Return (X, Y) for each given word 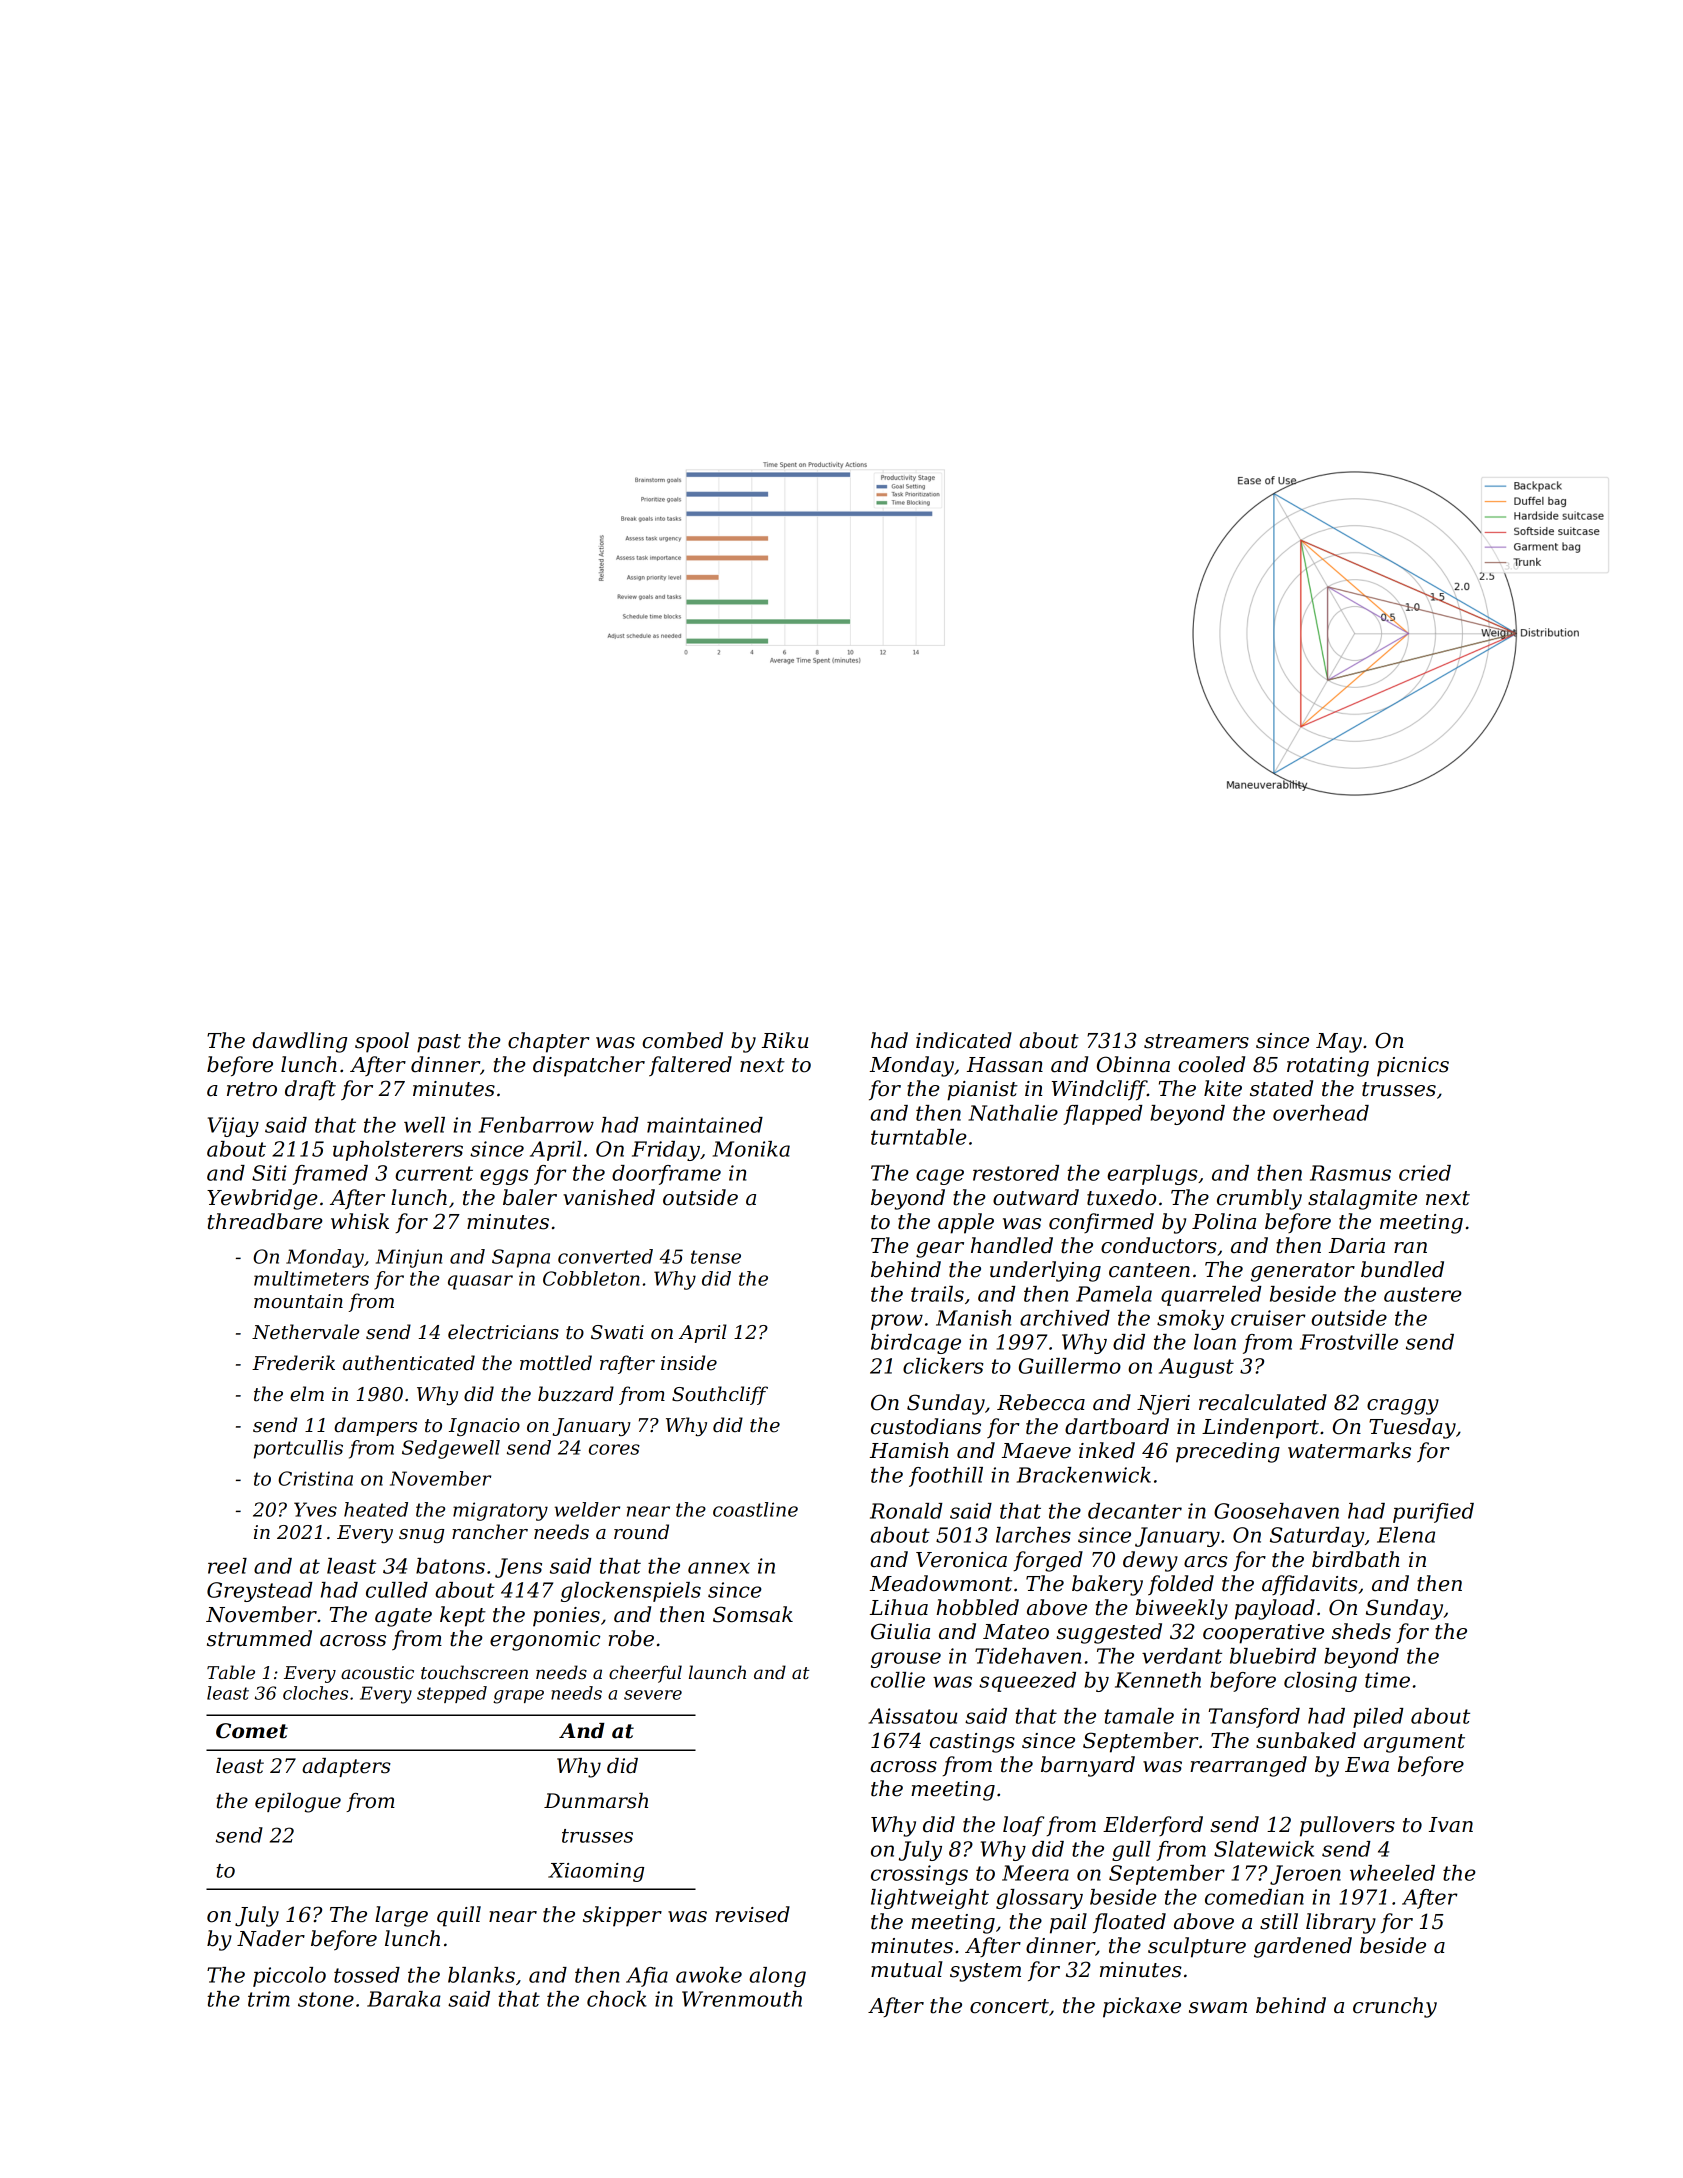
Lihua (899, 1607)
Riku (785, 1040)
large (401, 1916)
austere (1423, 1294)
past (439, 1043)
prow (897, 1322)
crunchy (1395, 2007)
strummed (259, 1638)
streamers (1196, 1041)
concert (1009, 2006)
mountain (298, 1301)
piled (1378, 1718)
